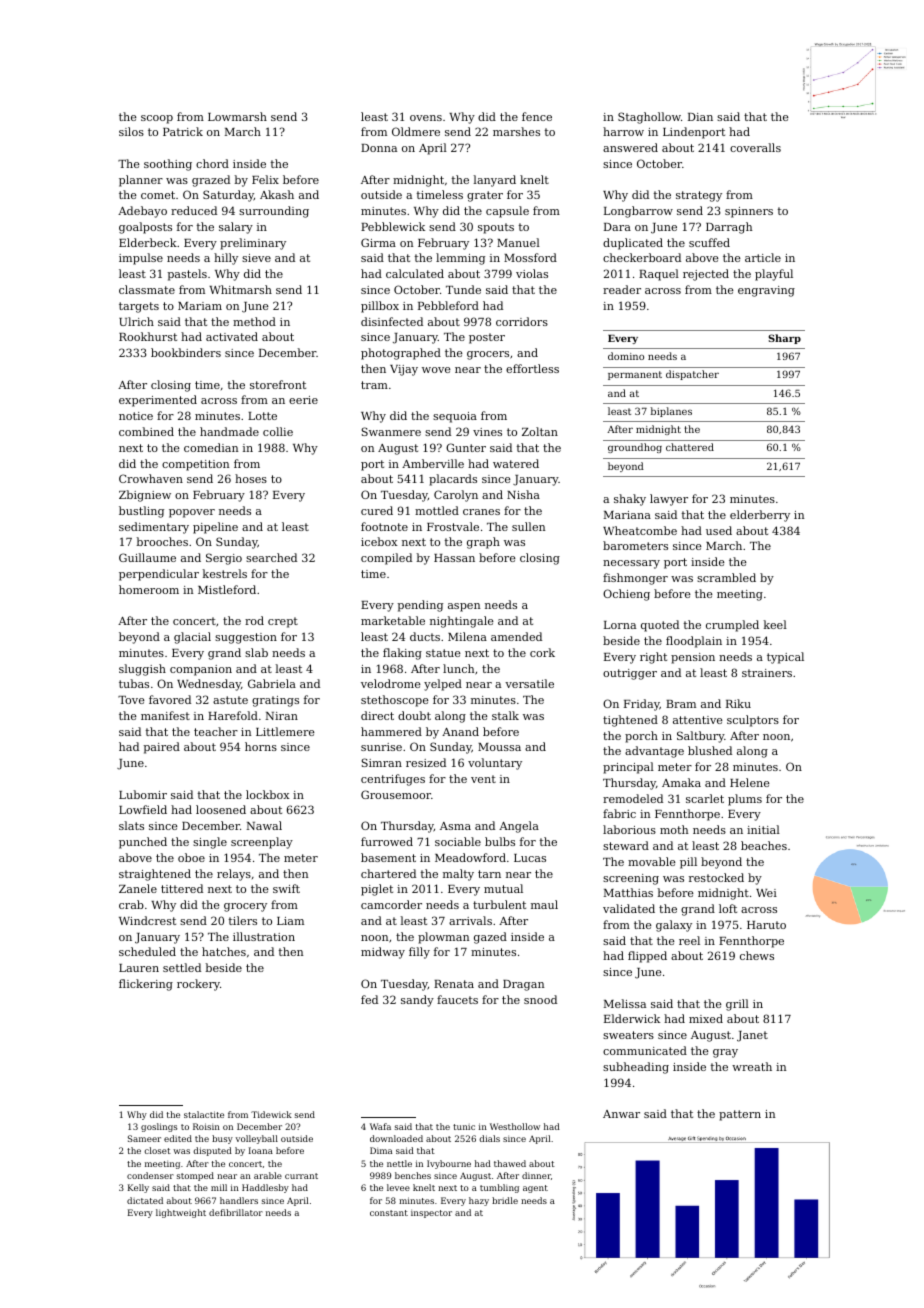 This image has width=924, height=1308. Describe the element at coordinates (620, 625) in the image. I see `Lorna` at that location.
